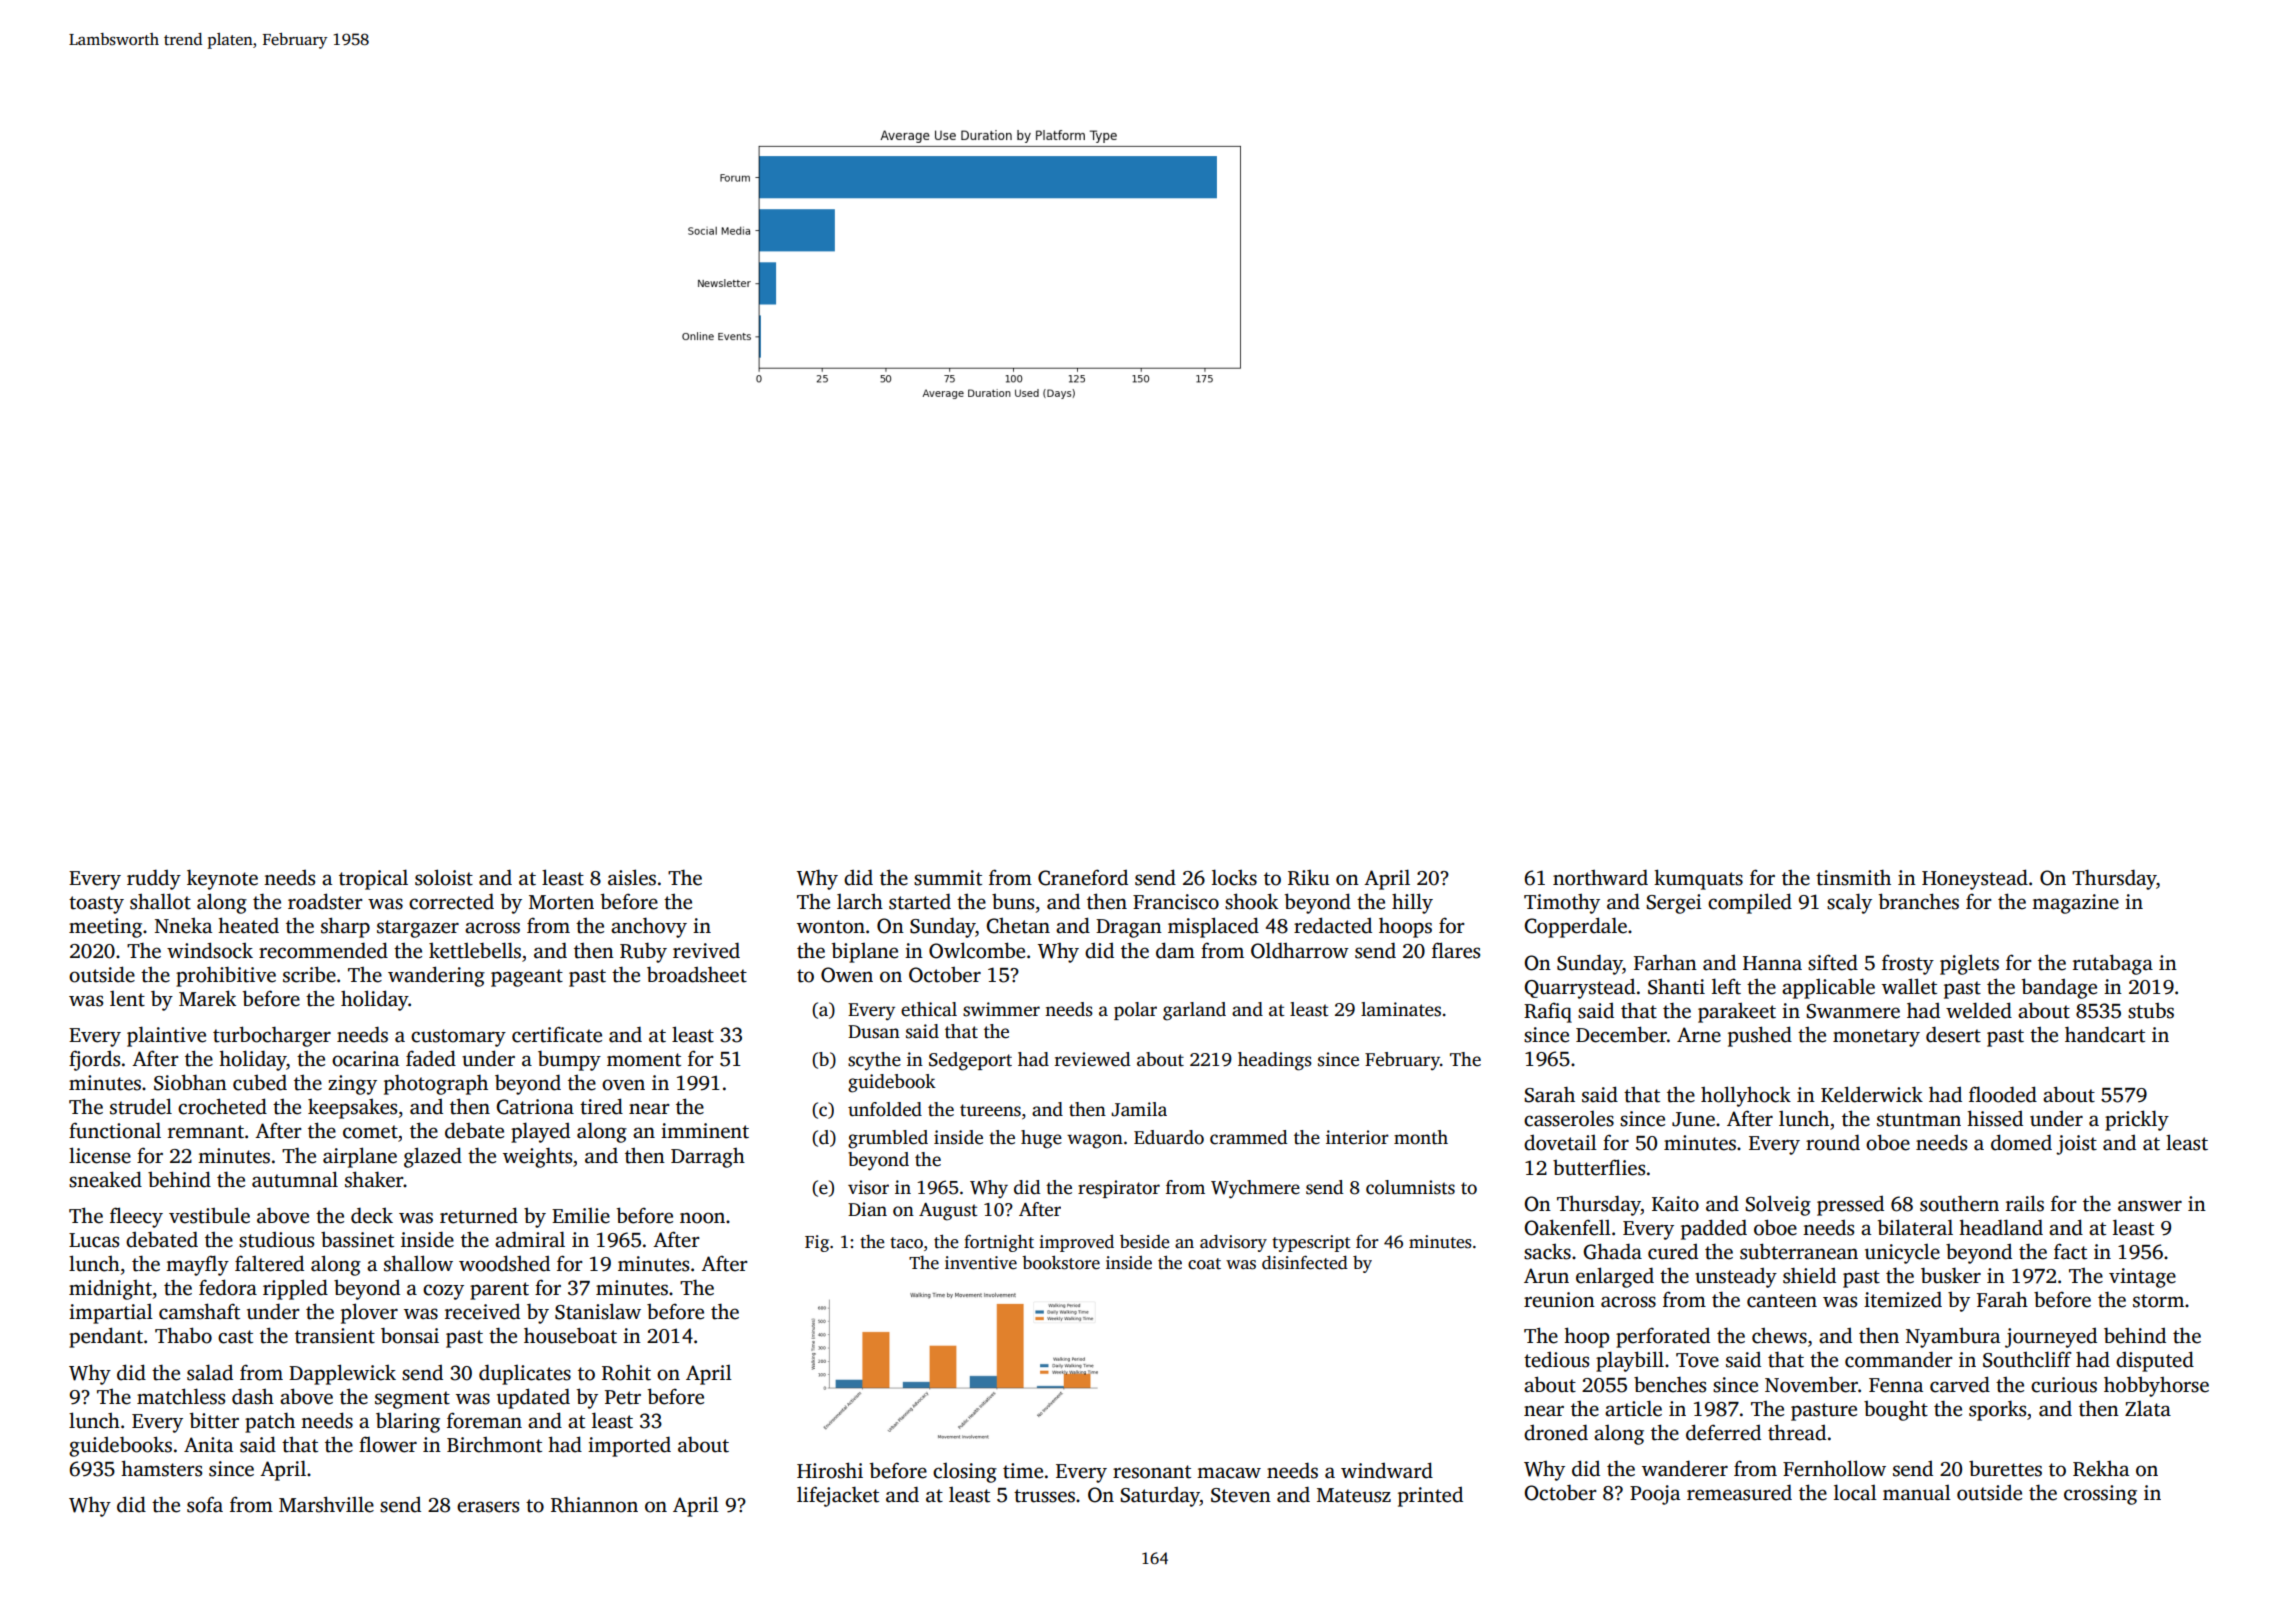  Describe the element at coordinates (1559, 1300) in the page. I see `reunion` at that location.
